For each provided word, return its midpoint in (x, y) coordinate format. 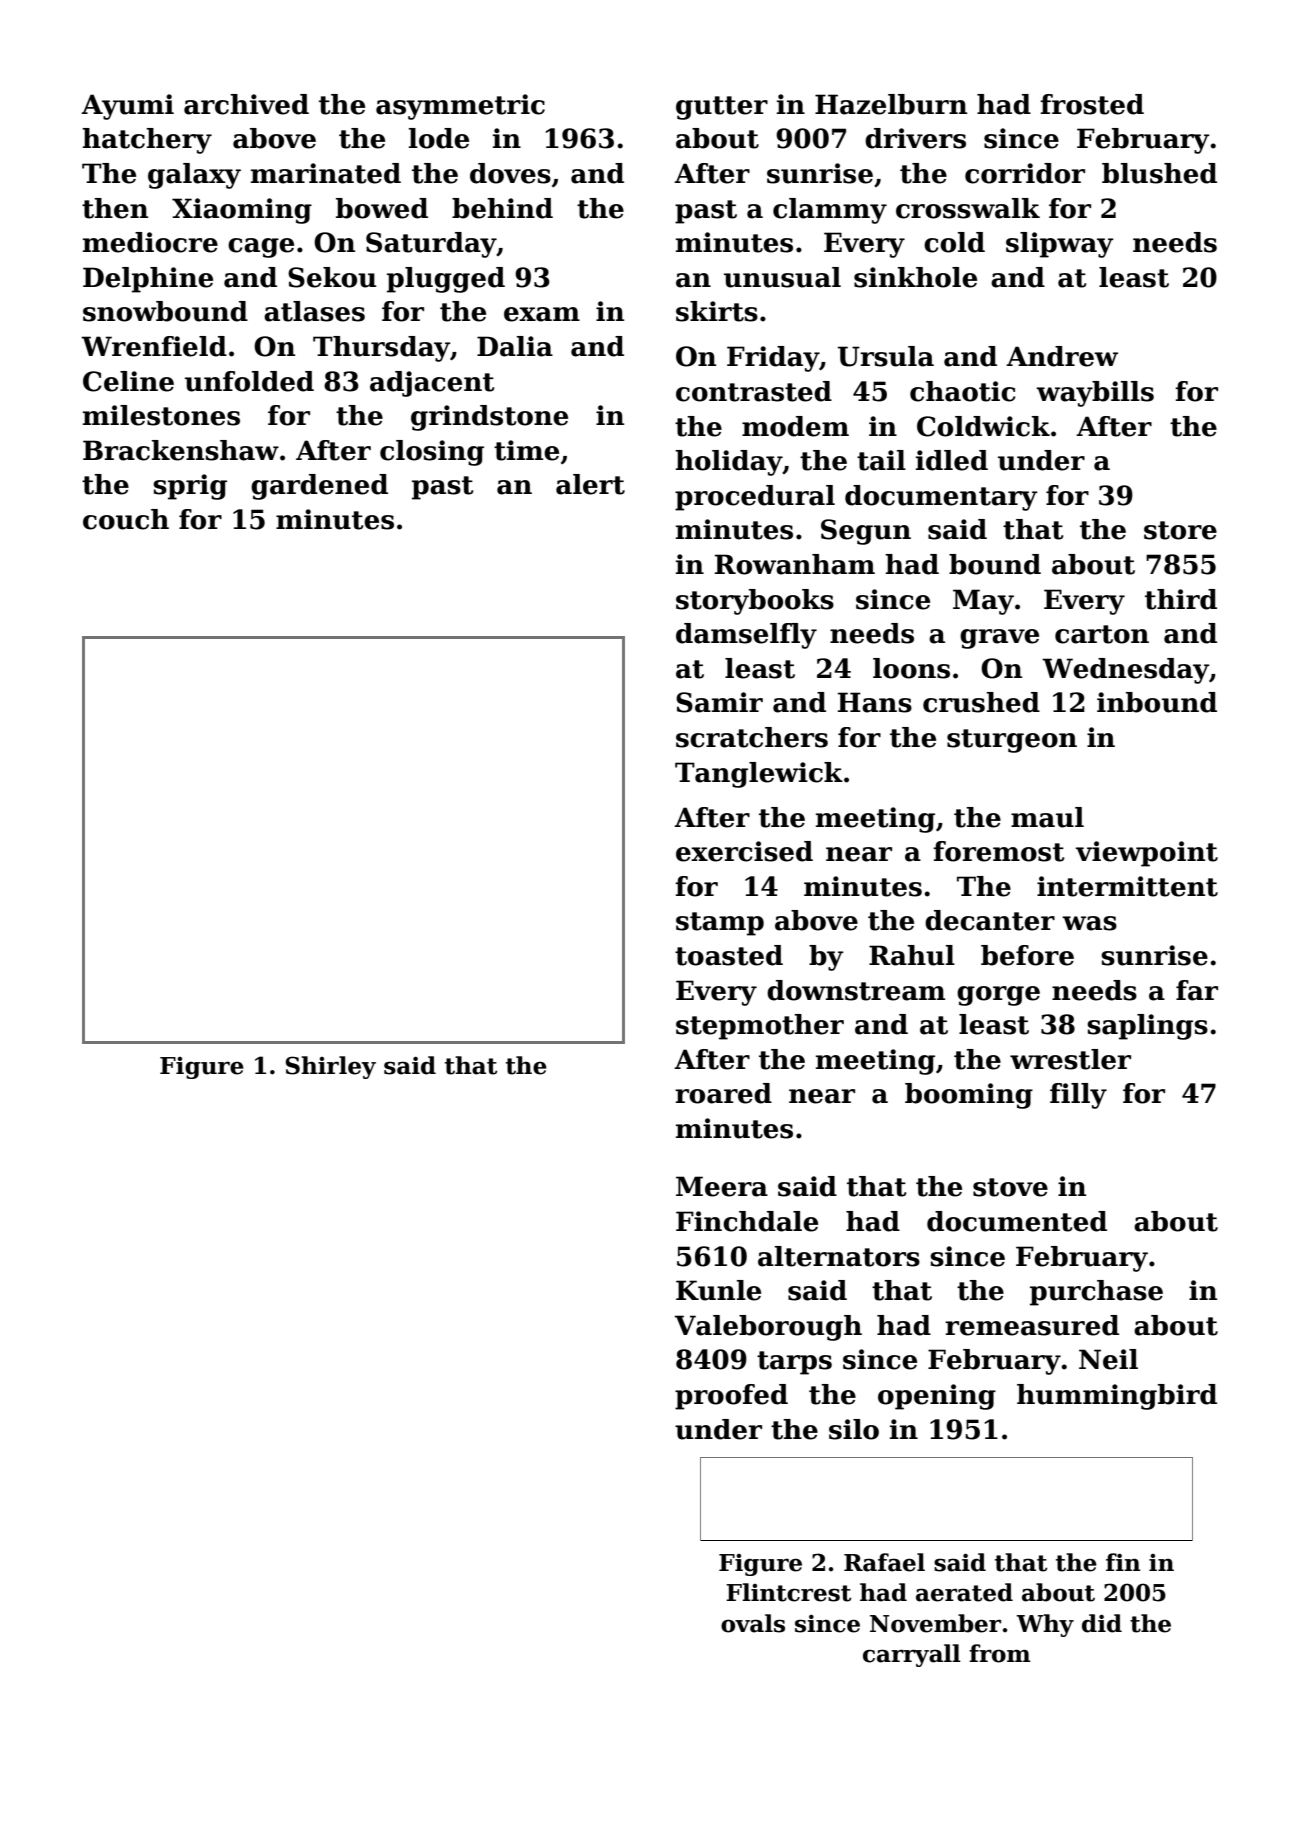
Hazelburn (891, 104)
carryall (912, 1655)
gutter (722, 108)
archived (246, 104)
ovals (753, 1623)
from (1000, 1653)
